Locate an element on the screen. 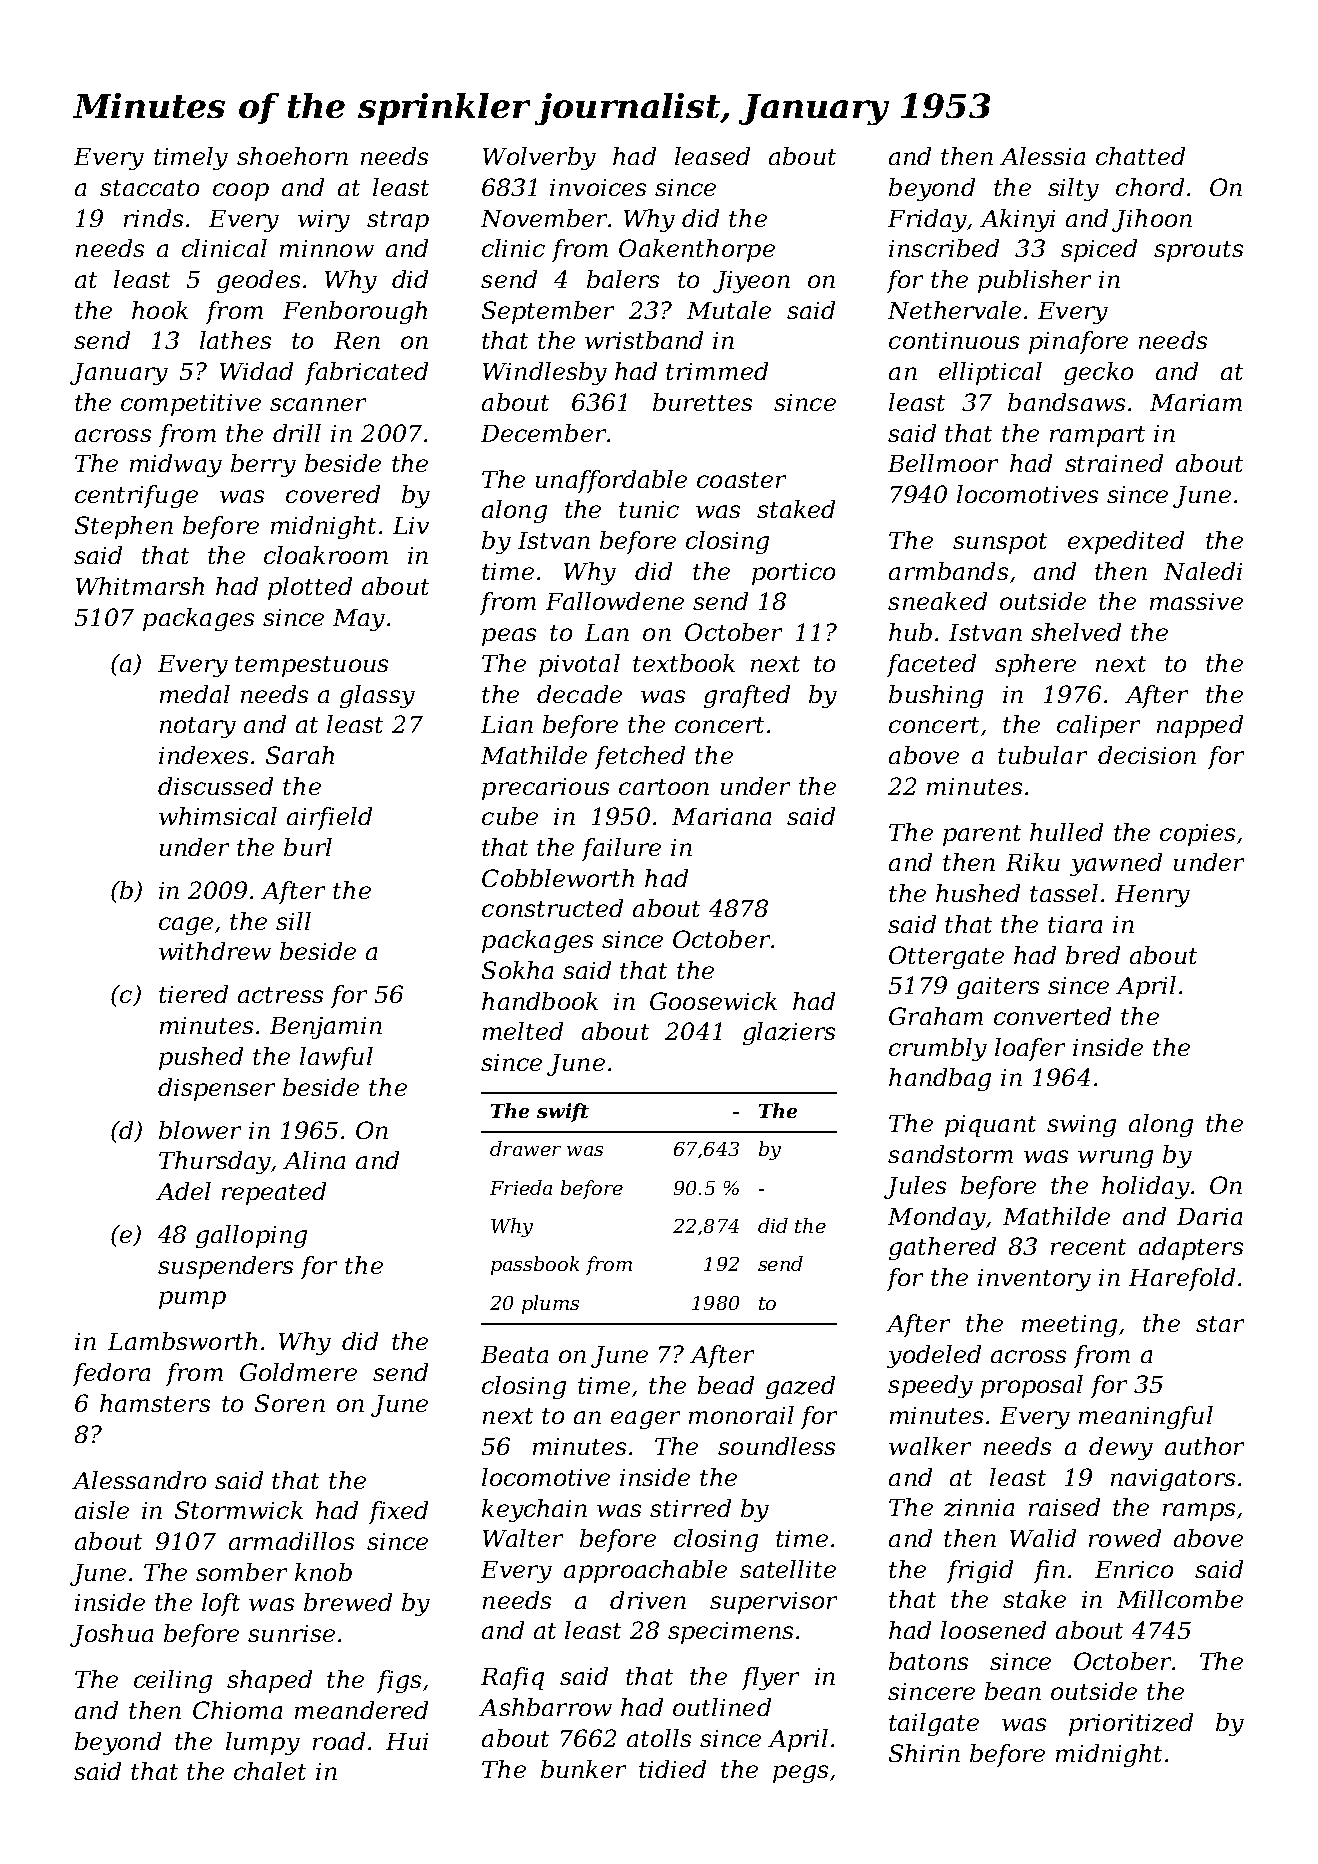  spiced is located at coordinates (1099, 250).
